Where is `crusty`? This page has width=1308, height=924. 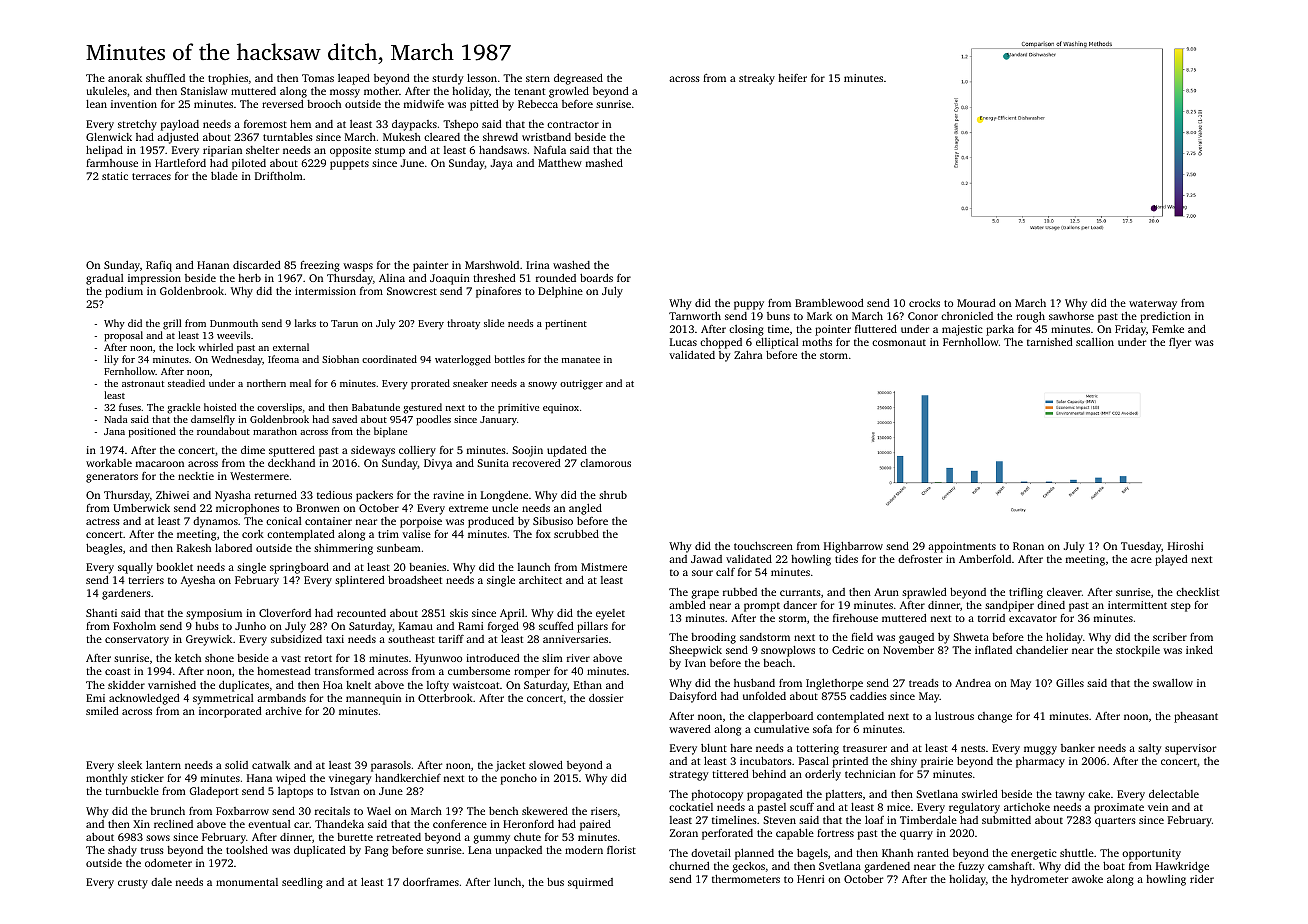 crusty is located at coordinates (133, 884).
